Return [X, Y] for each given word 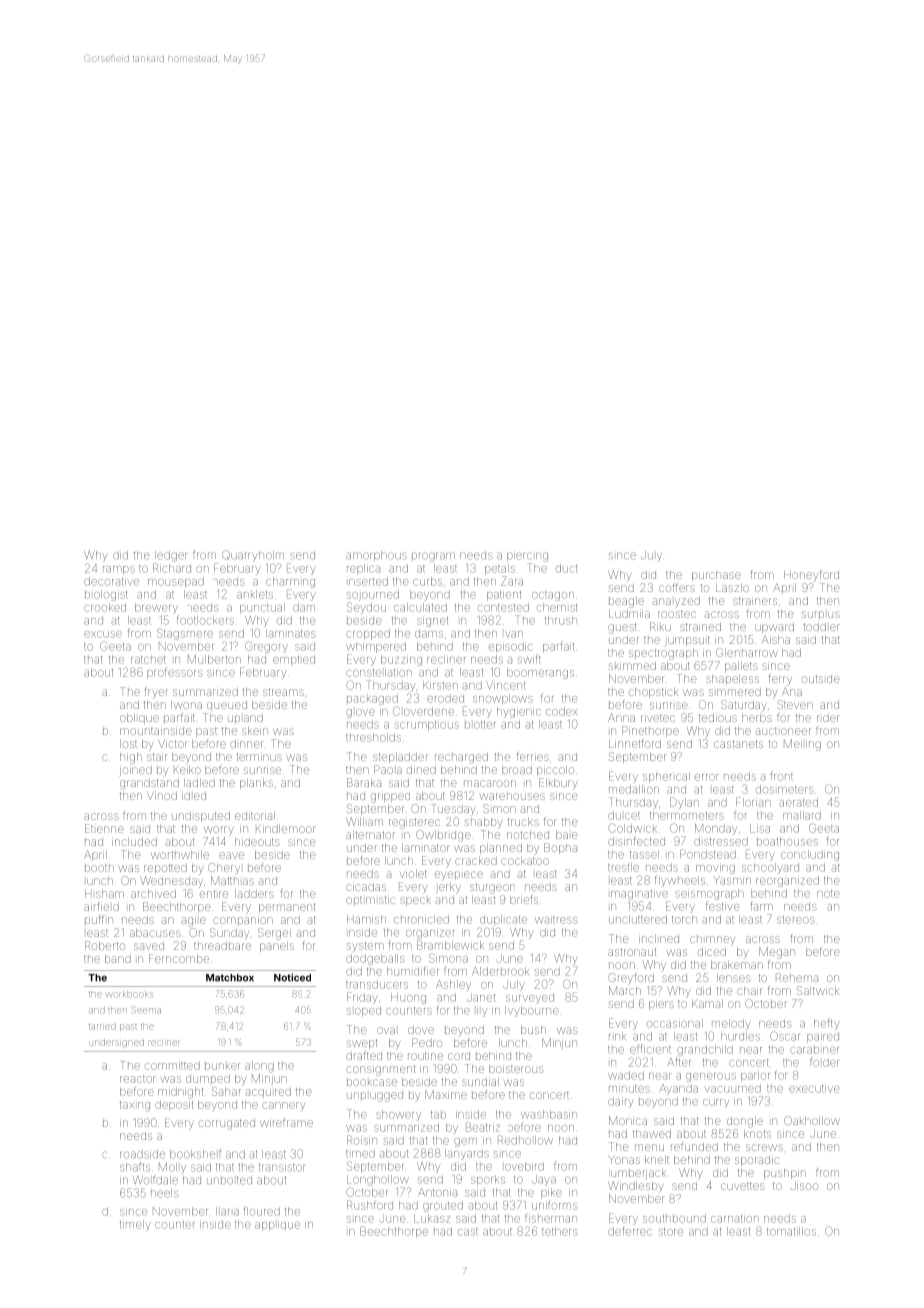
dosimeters [785, 789]
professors [175, 673]
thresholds [373, 737]
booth [99, 868]
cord [459, 1056]
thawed [652, 1134]
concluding [810, 855]
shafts [135, 1167]
